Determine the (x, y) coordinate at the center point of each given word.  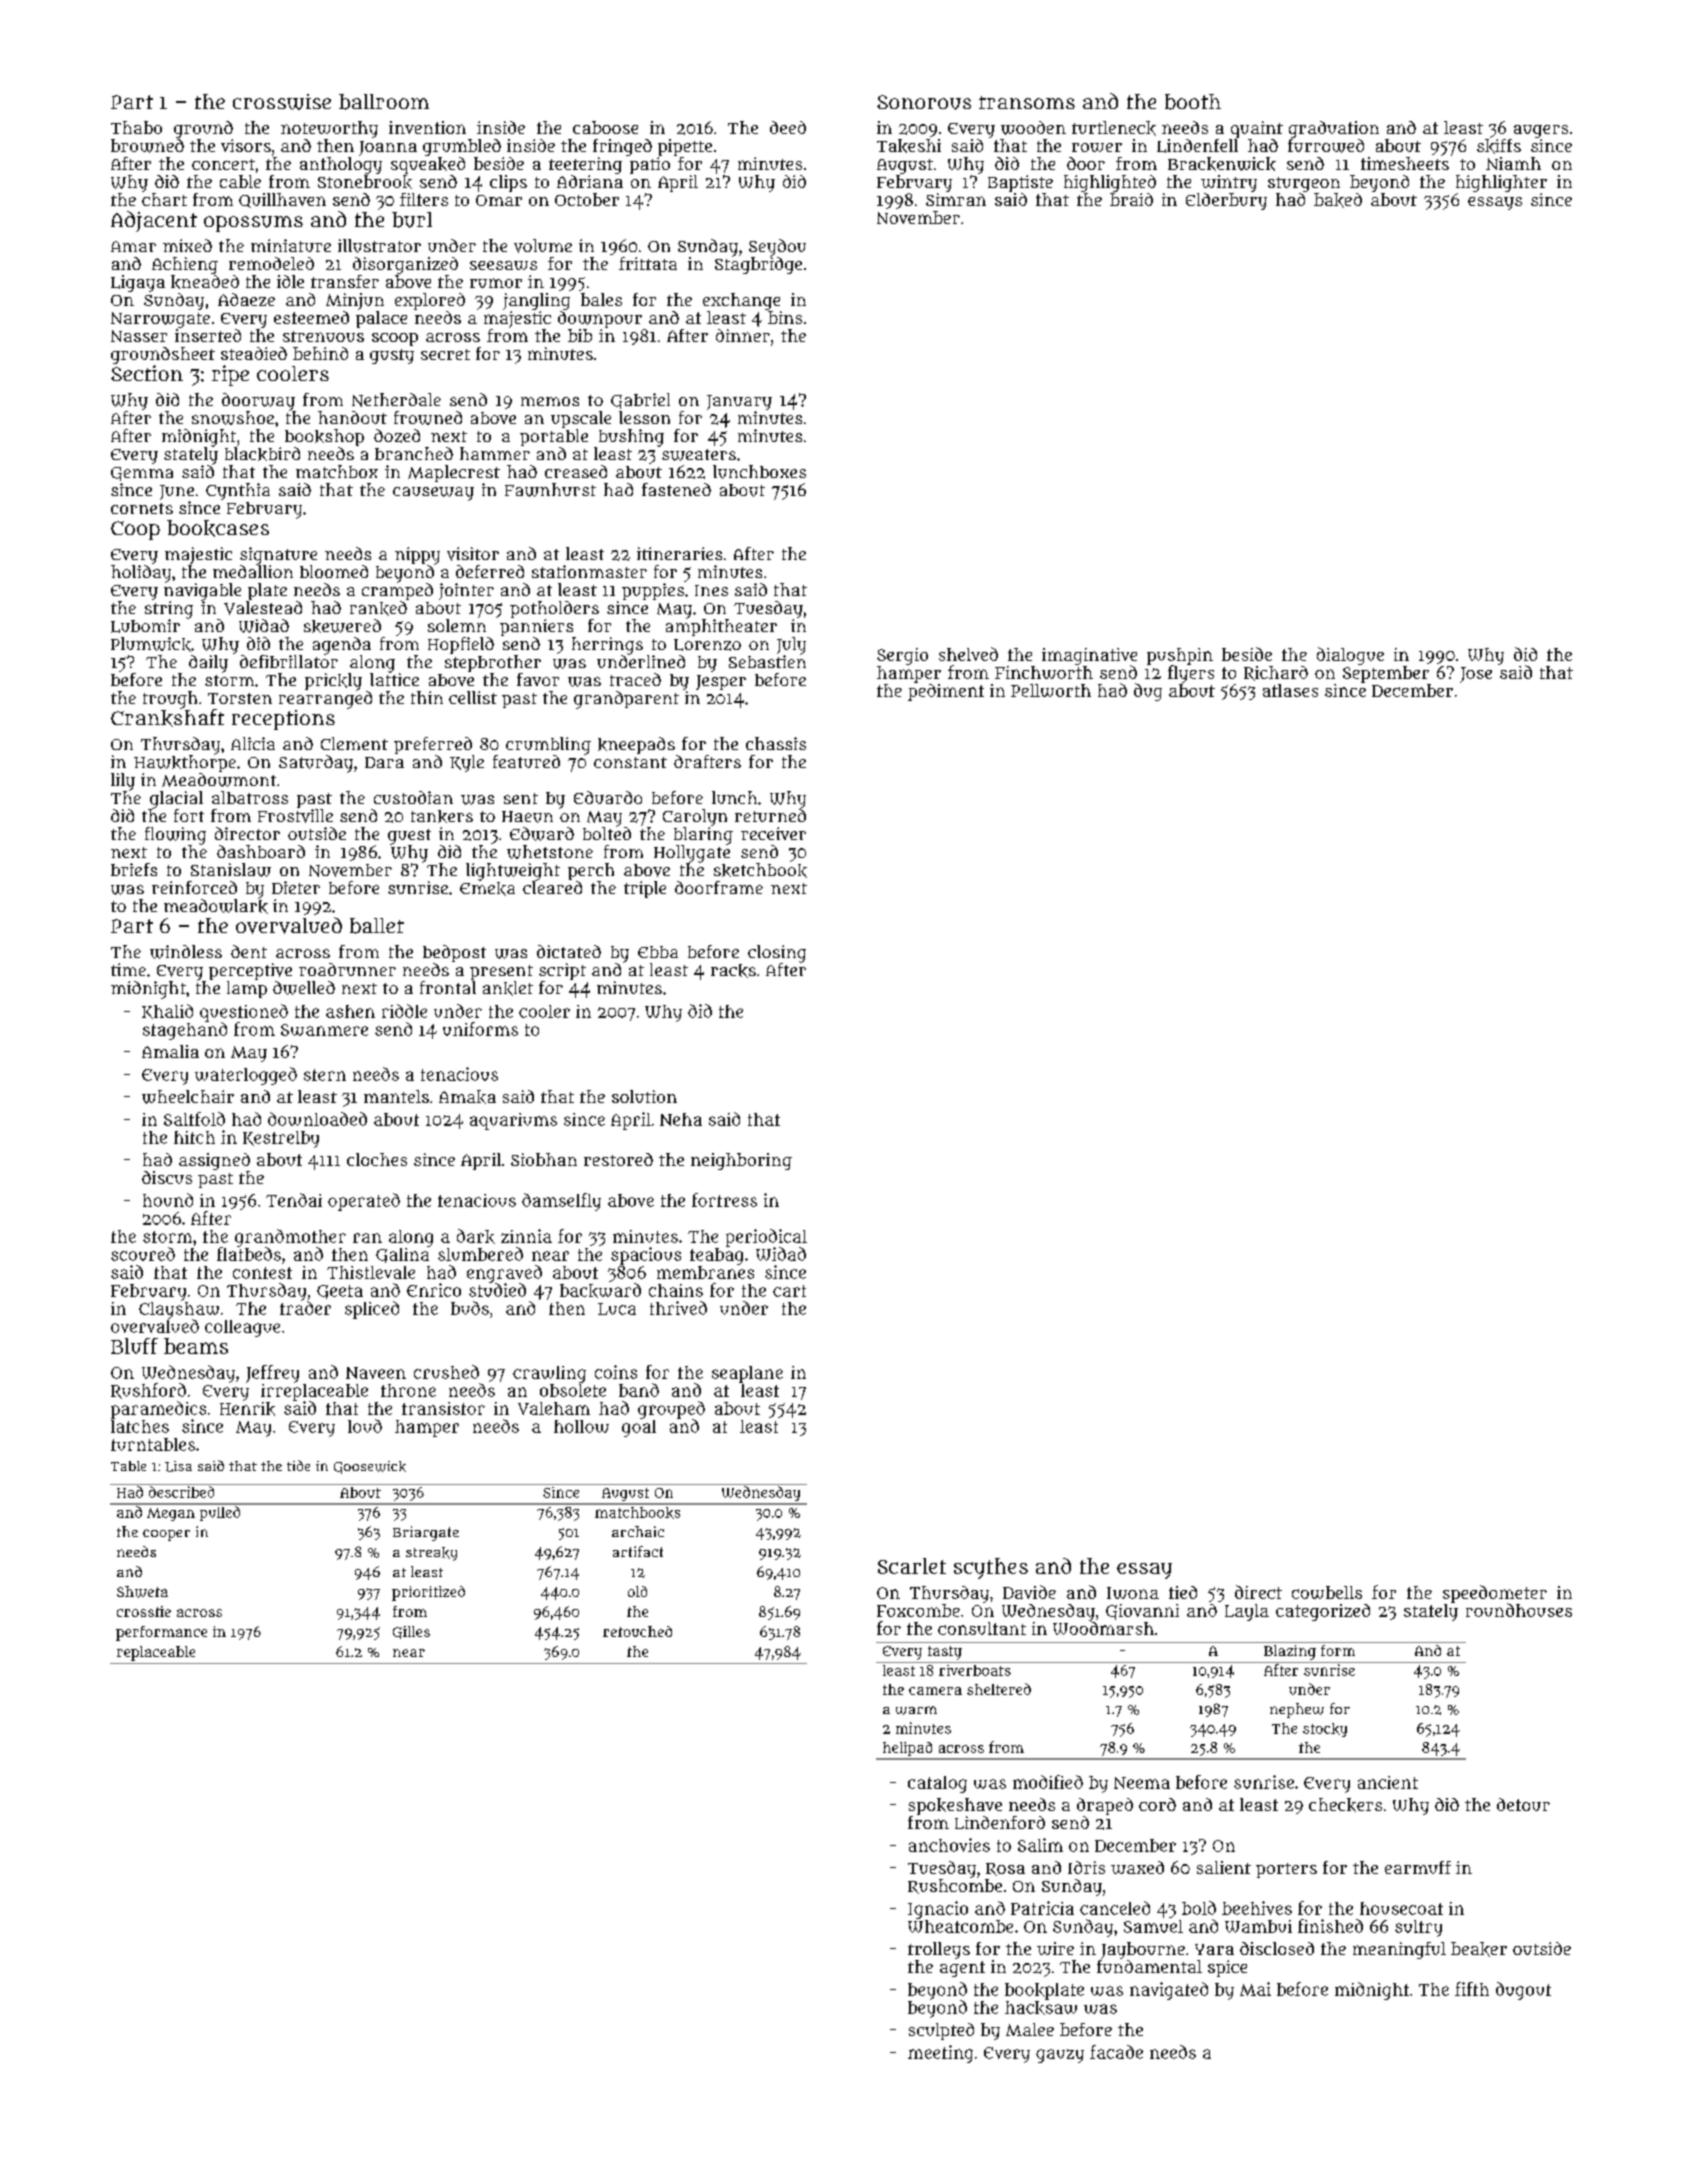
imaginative (1089, 656)
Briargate (426, 1533)
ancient (1388, 1782)
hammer (495, 453)
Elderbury (1226, 201)
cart (789, 1291)
